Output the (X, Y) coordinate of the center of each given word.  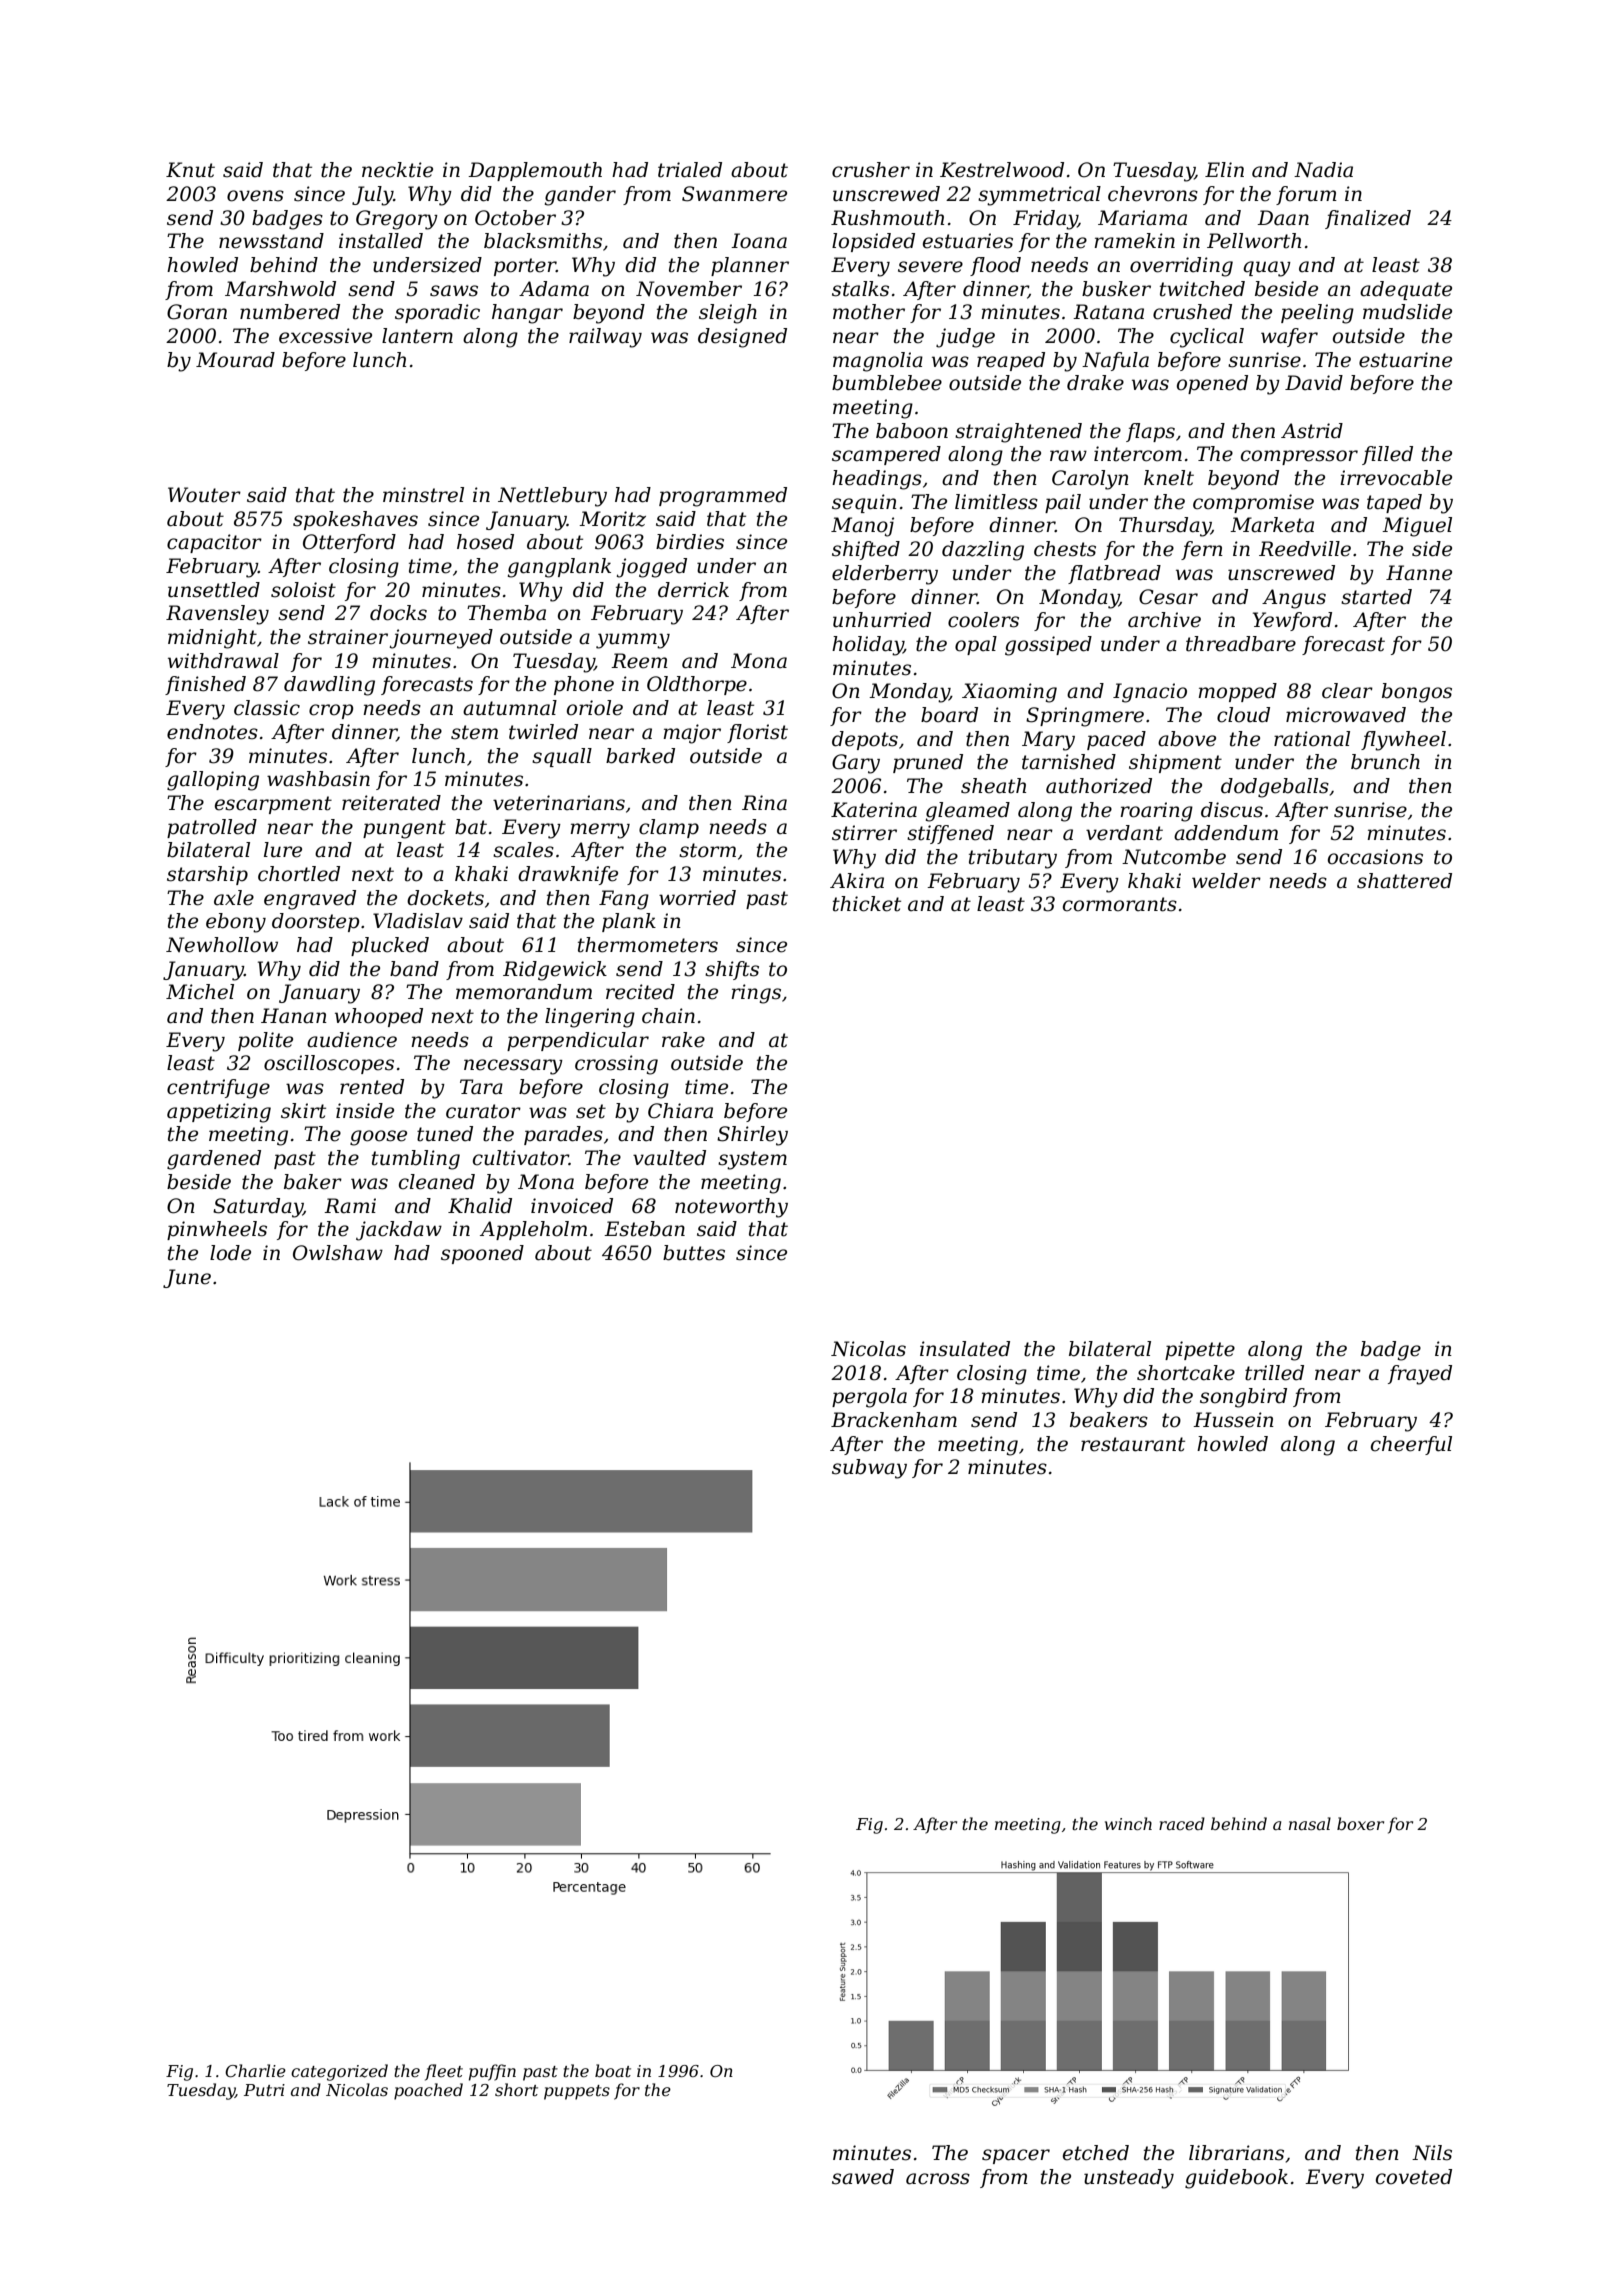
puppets (577, 2092)
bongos (1417, 693)
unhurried (882, 620)
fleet (444, 2072)
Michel (200, 992)
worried (697, 898)
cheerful (1411, 1445)
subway (869, 1469)
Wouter (204, 495)
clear (1347, 691)
